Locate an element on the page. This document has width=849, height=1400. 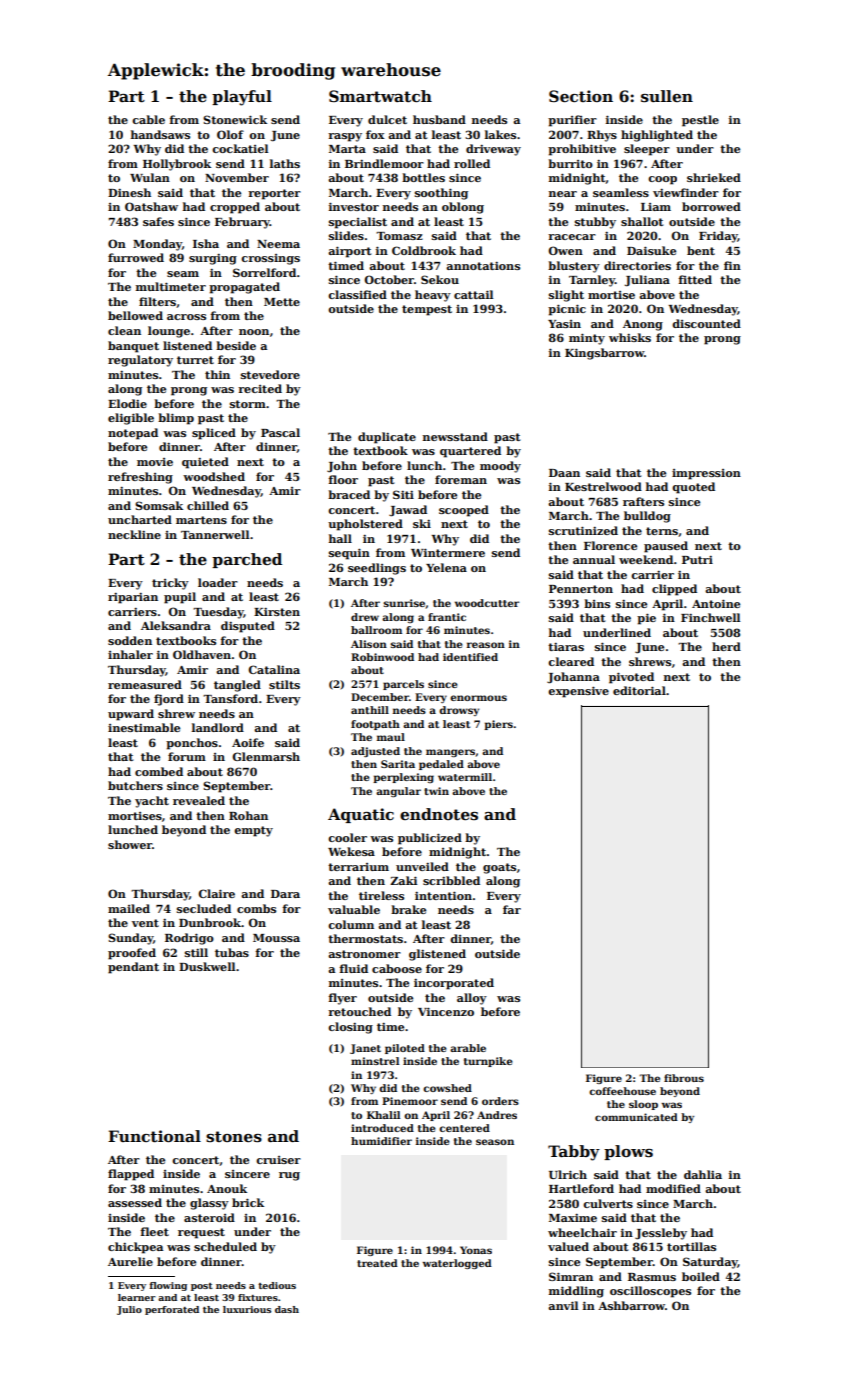
quartered is located at coordinates (470, 452).
